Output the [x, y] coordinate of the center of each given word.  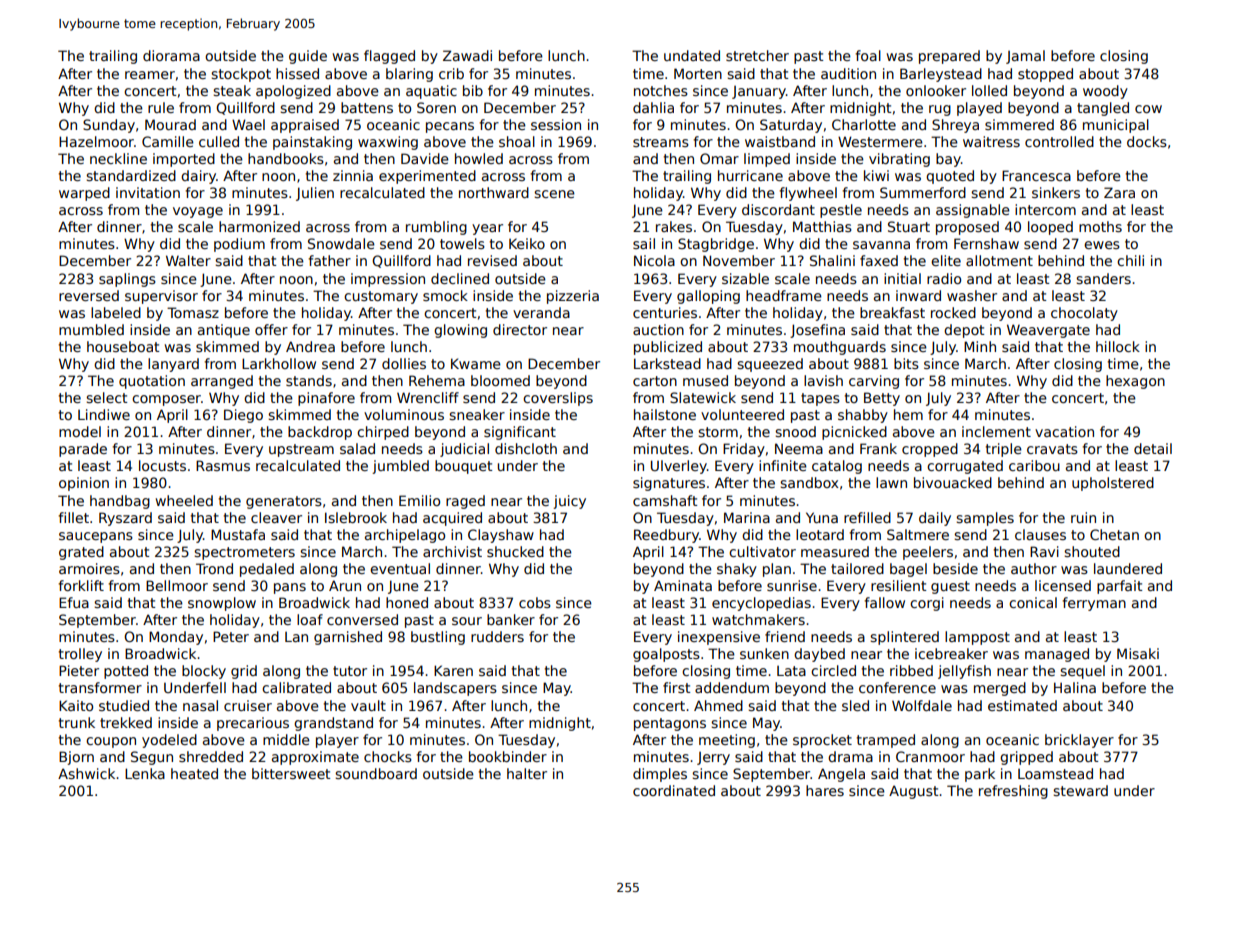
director [520, 329]
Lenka [145, 773]
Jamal [1025, 57]
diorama [171, 55]
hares [825, 790]
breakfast [892, 312]
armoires [89, 568]
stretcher [757, 55]
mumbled [91, 329]
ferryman [1094, 604]
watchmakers [758, 619]
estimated [1022, 705]
